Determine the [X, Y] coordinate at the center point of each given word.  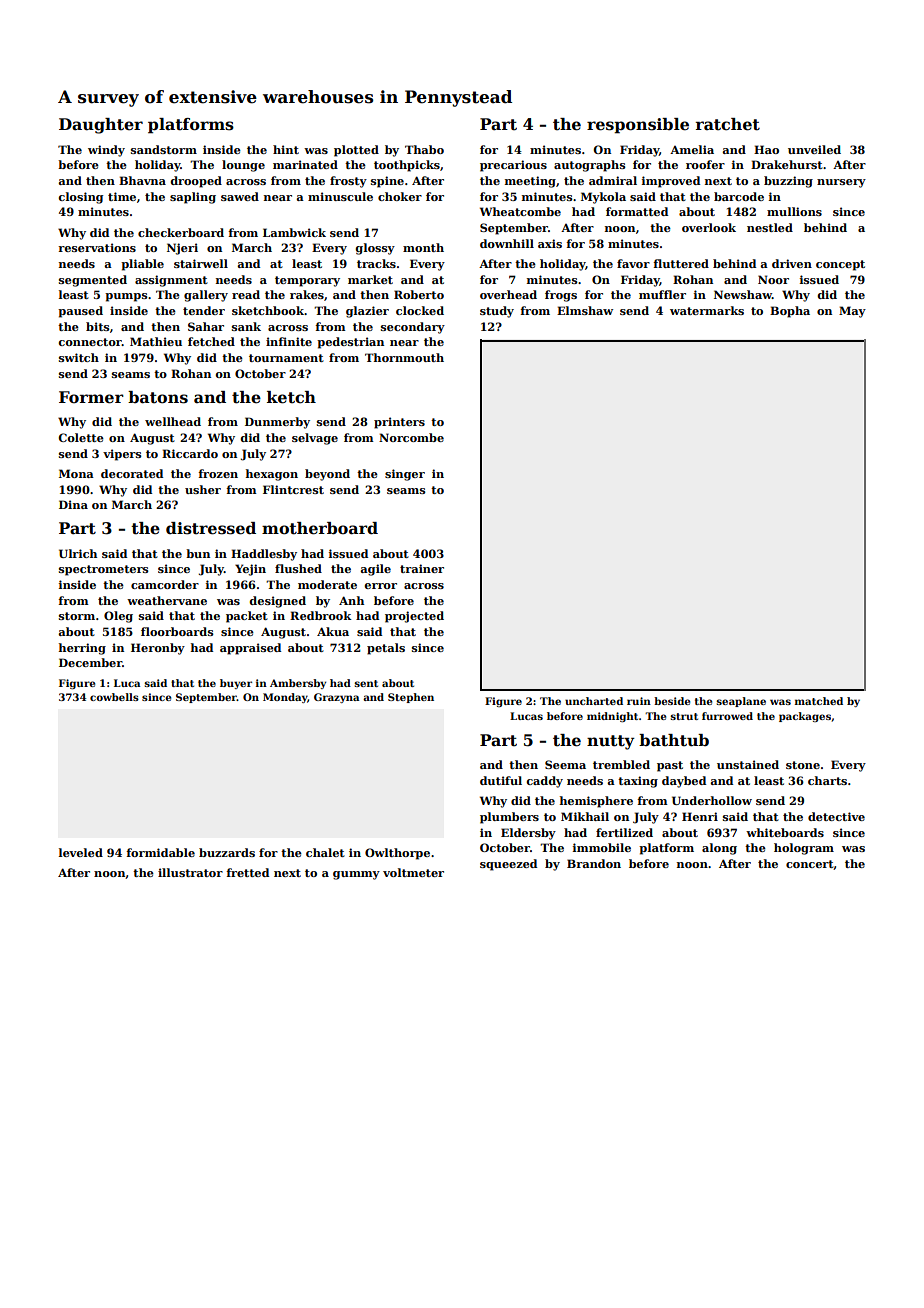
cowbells [114, 697]
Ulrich [78, 553]
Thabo [424, 149]
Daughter [101, 126]
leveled [81, 852]
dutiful [501, 780]
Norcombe [411, 437]
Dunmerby [277, 423]
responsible [638, 126]
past [670, 766]
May [852, 312]
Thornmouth [404, 357]
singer [405, 475]
